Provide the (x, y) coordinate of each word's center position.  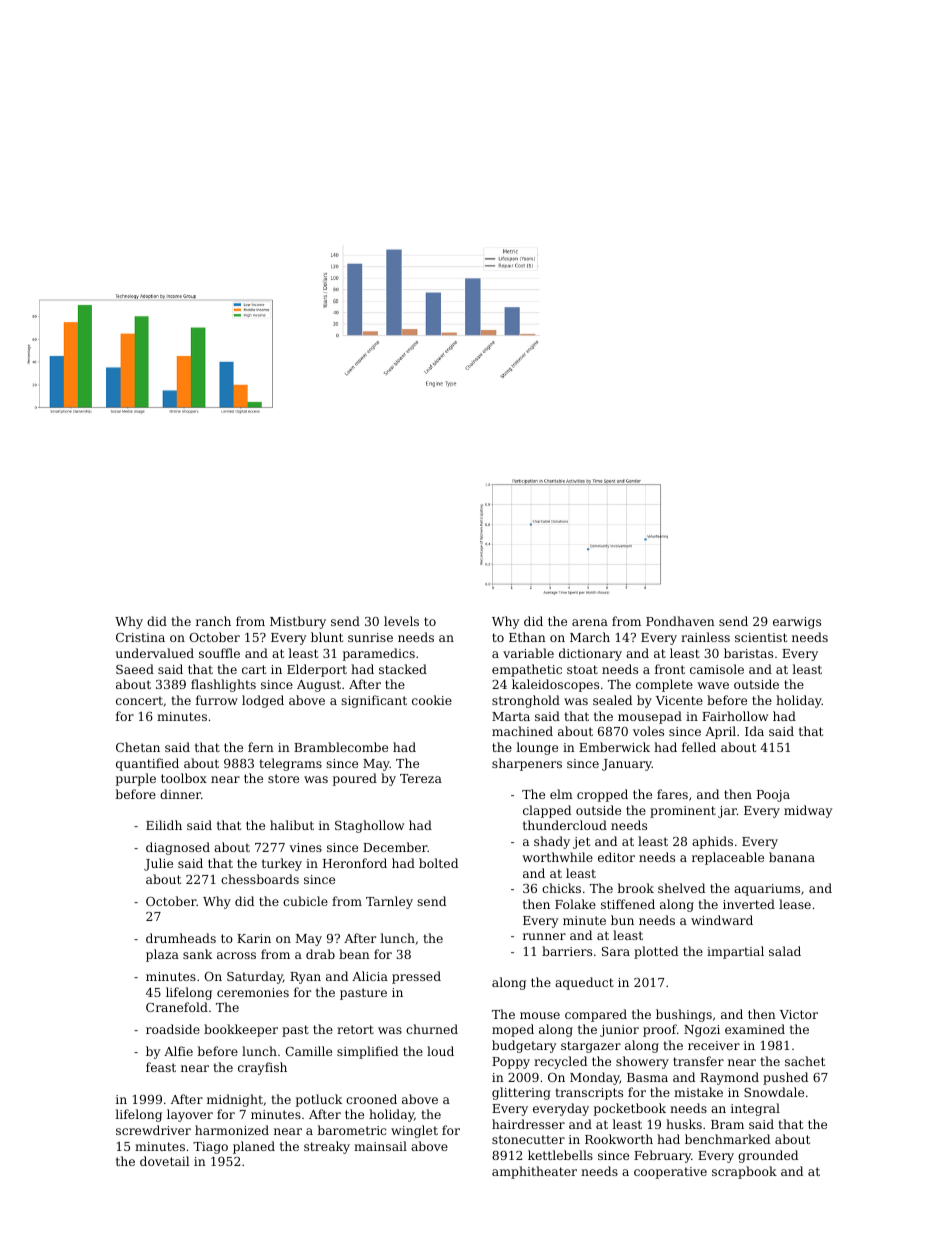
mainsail (380, 1146)
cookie (432, 700)
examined (755, 1029)
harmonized (232, 1130)
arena (590, 622)
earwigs (797, 623)
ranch (213, 621)
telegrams (290, 764)
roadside (173, 1029)
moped (513, 1030)
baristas (748, 653)
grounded (768, 1156)
